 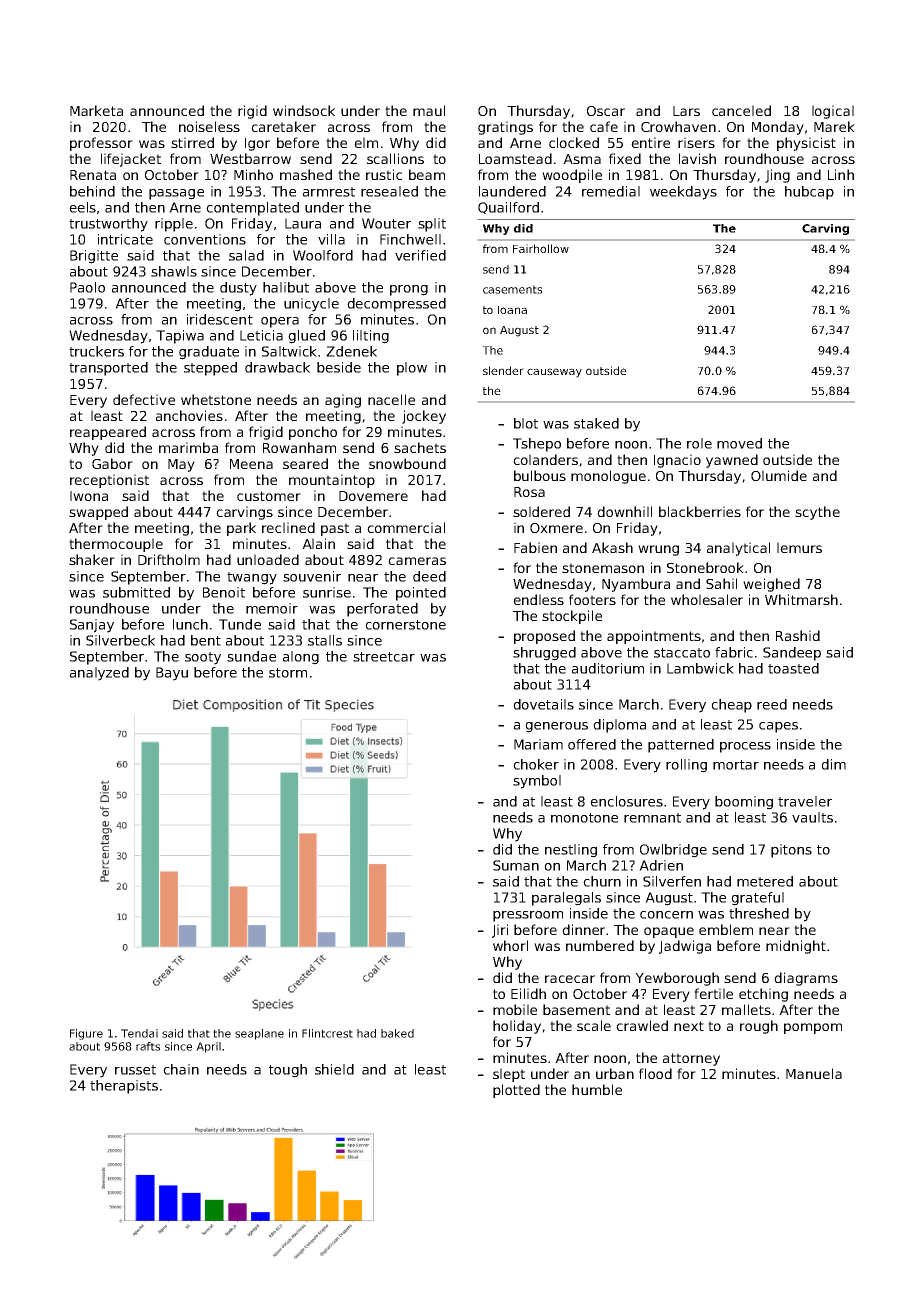 What do you see at coordinates (432, 225) in the page?
I see `split` at bounding box center [432, 225].
